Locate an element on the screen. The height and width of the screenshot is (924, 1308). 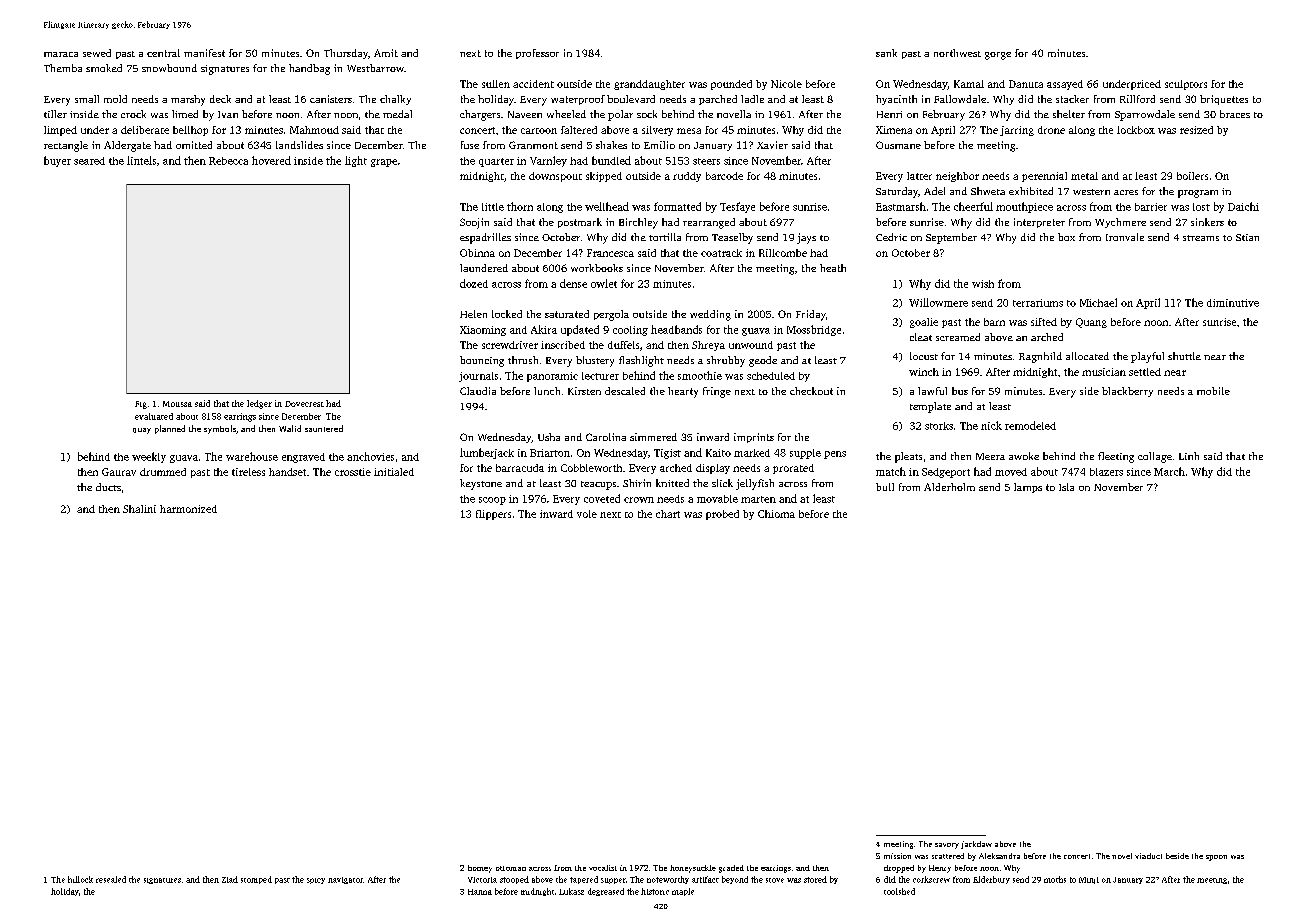
navigator is located at coordinates (345, 880).
